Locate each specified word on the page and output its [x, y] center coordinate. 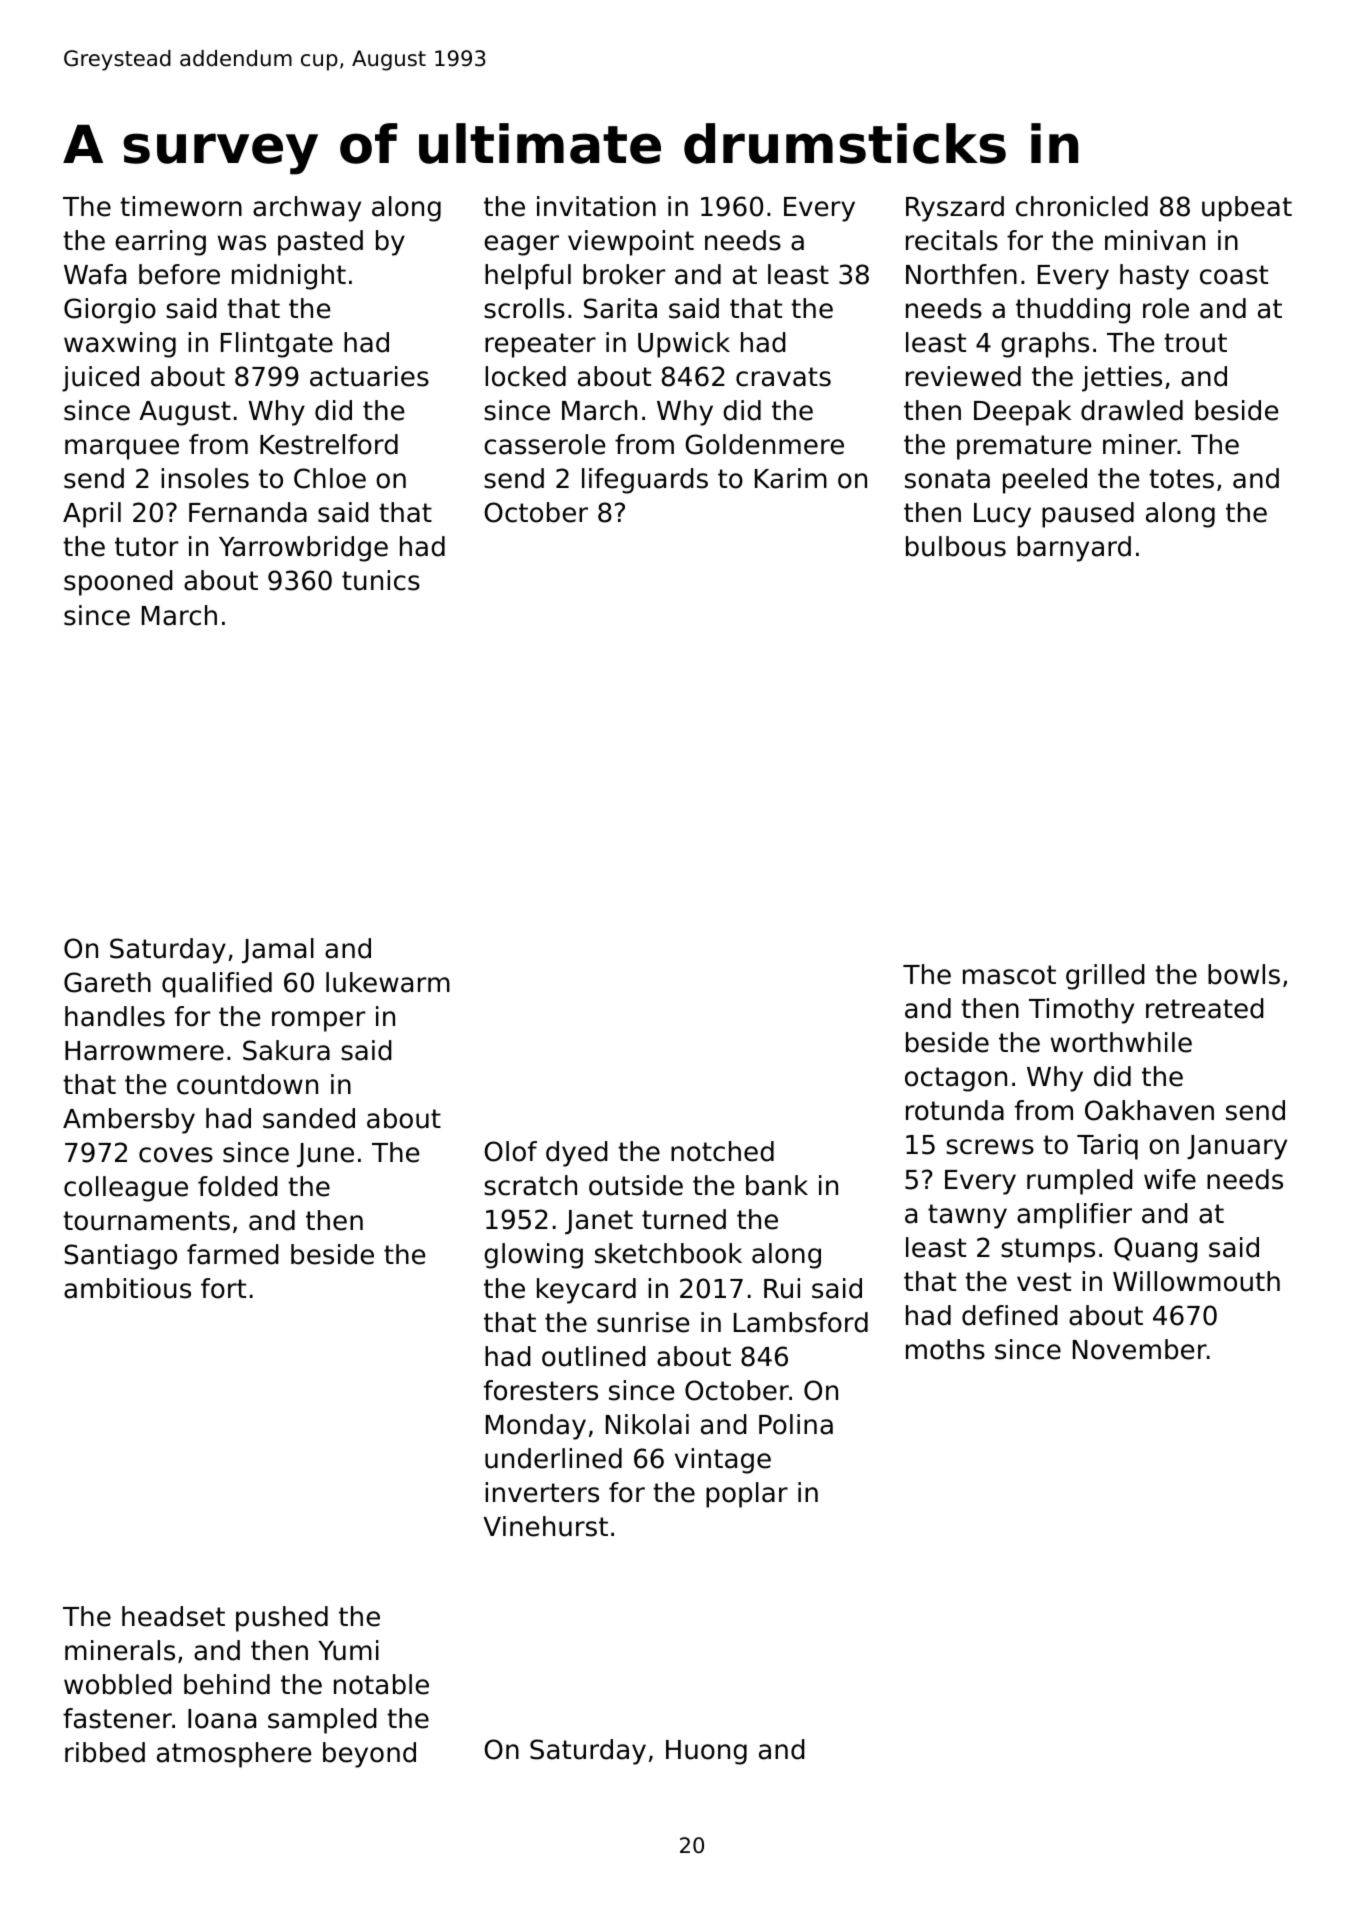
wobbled [118, 1684]
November [1140, 1349]
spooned [118, 583]
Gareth [107, 982]
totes [1181, 479]
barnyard [1074, 549]
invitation [596, 206]
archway [307, 209]
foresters [541, 1390]
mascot [1009, 975]
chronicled [1082, 206]
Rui [782, 1288]
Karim [791, 478]
